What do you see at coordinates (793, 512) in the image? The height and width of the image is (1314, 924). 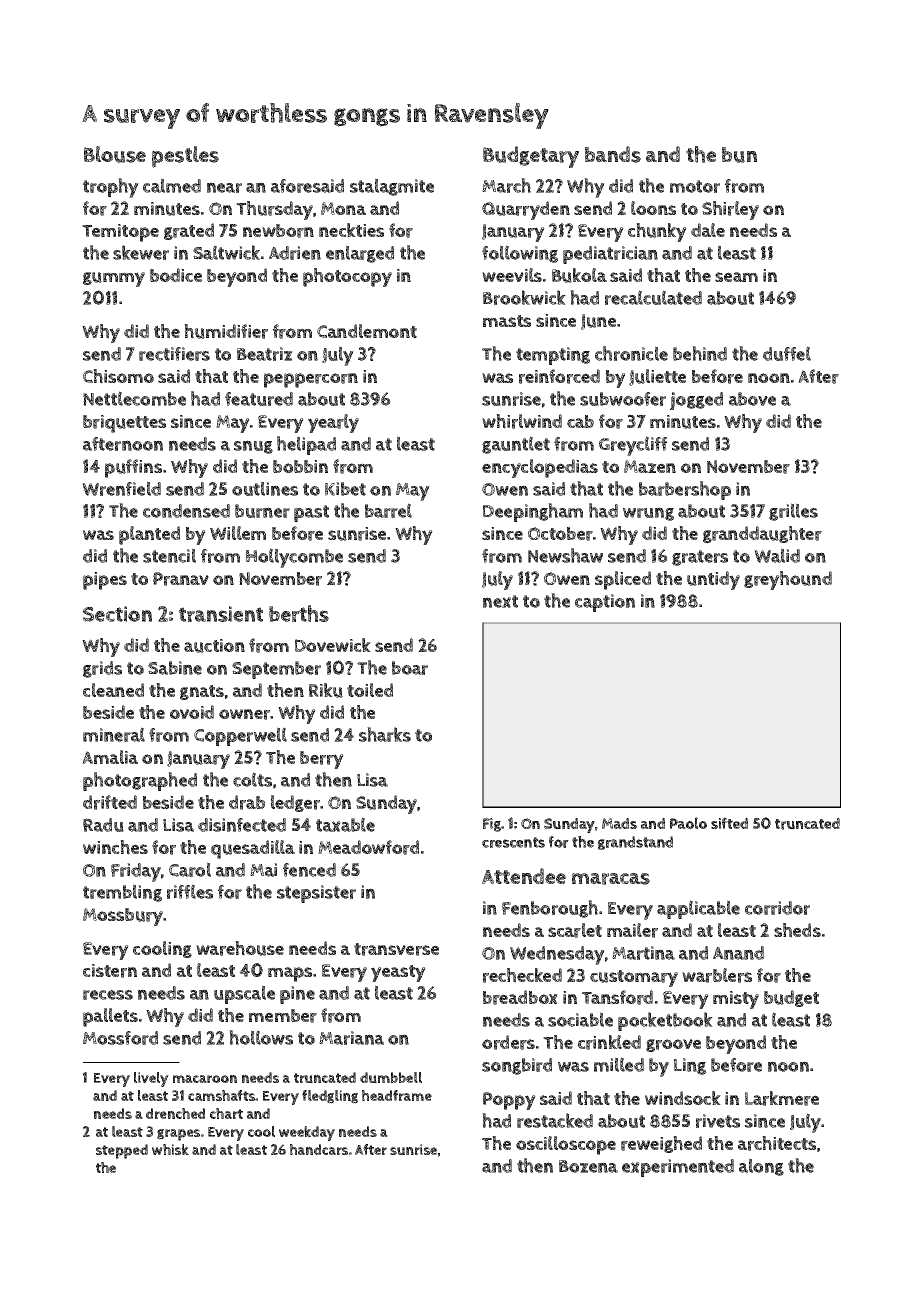 I see `grilles` at bounding box center [793, 512].
